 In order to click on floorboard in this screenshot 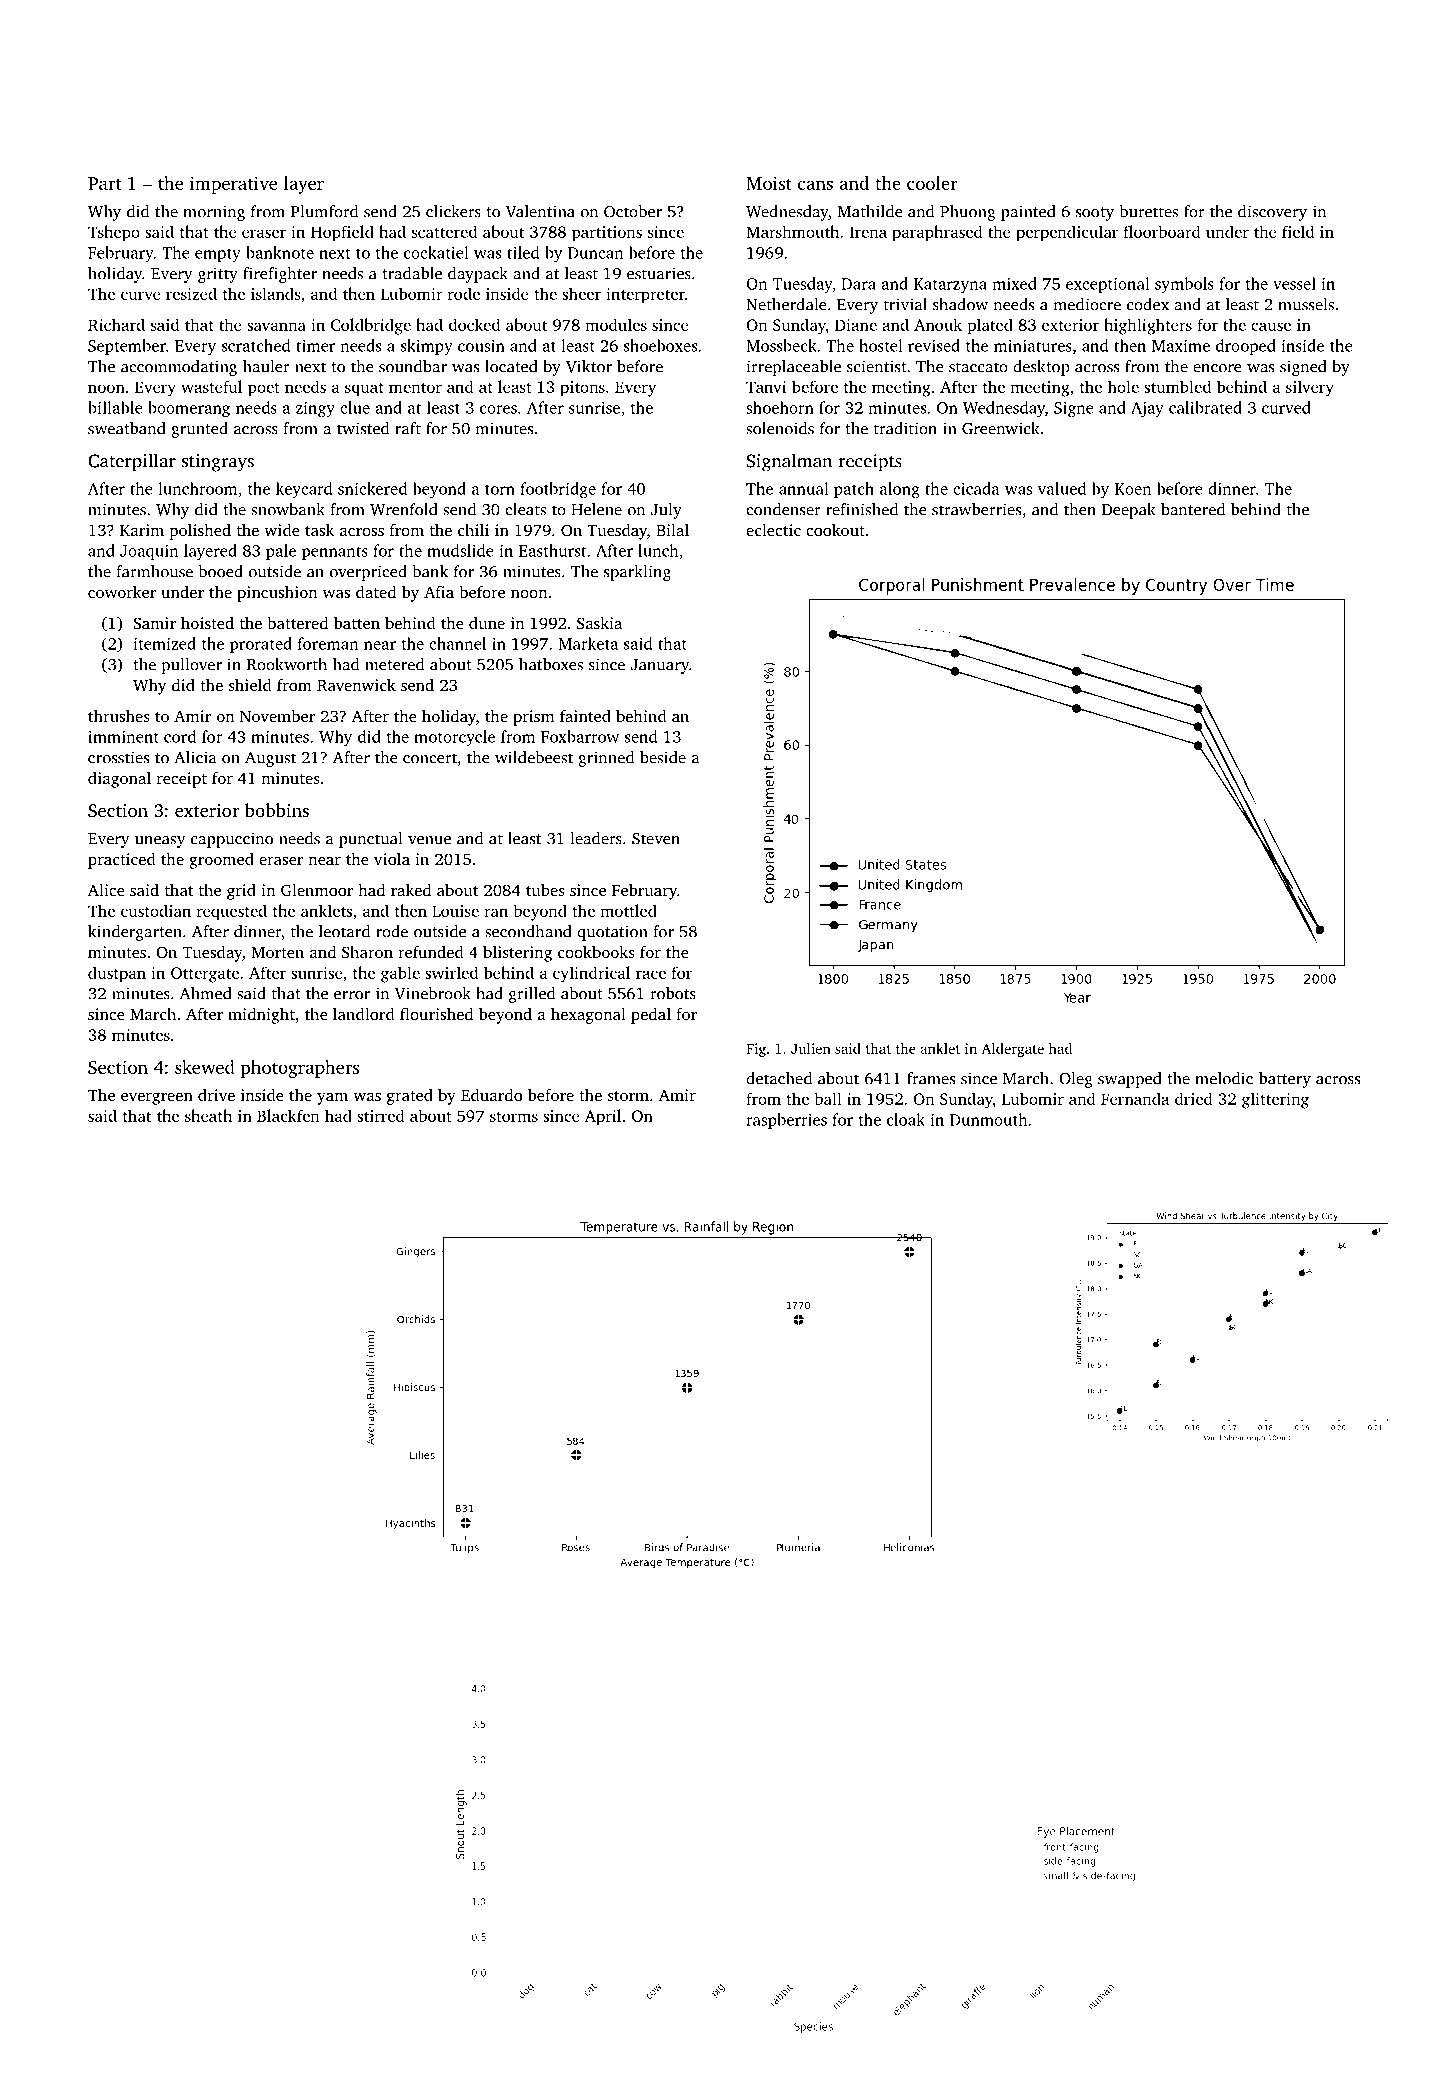, I will do `click(1162, 231)`.
